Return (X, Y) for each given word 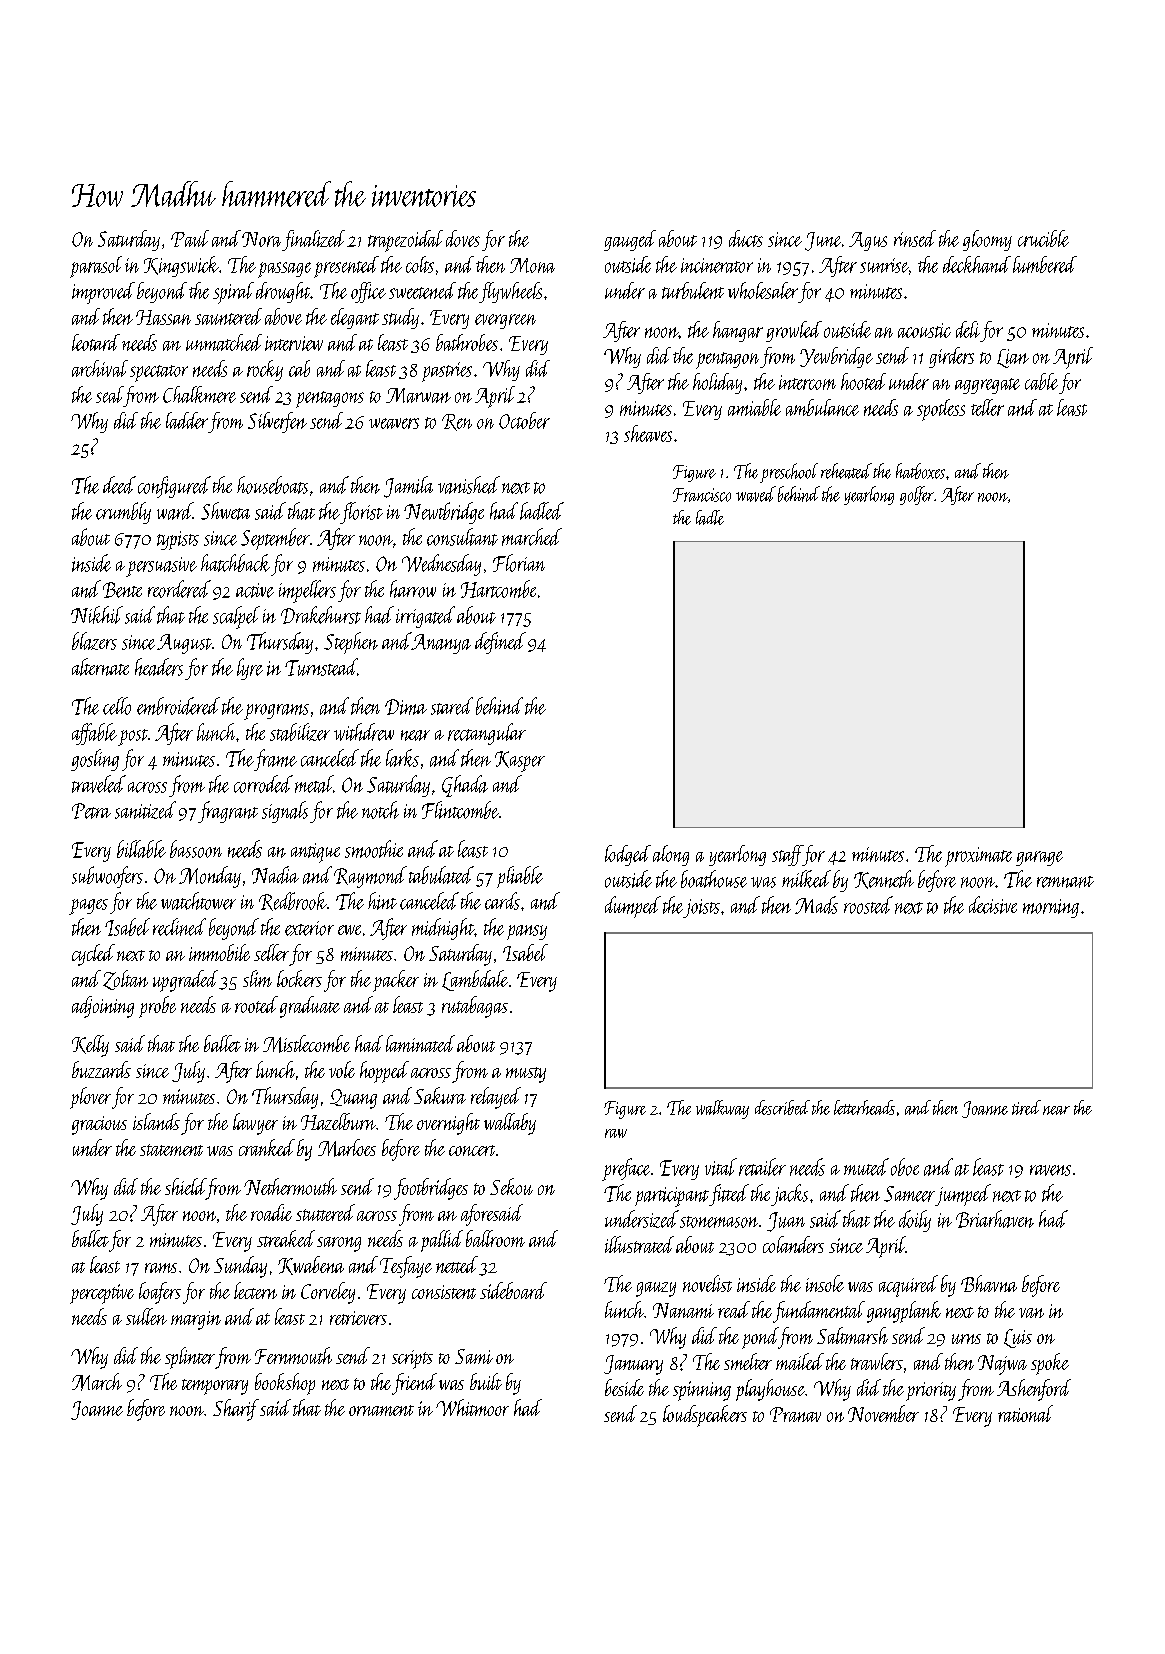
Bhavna (989, 1283)
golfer (917, 495)
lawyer (255, 1124)
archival (100, 368)
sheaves (648, 433)
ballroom (495, 1238)
